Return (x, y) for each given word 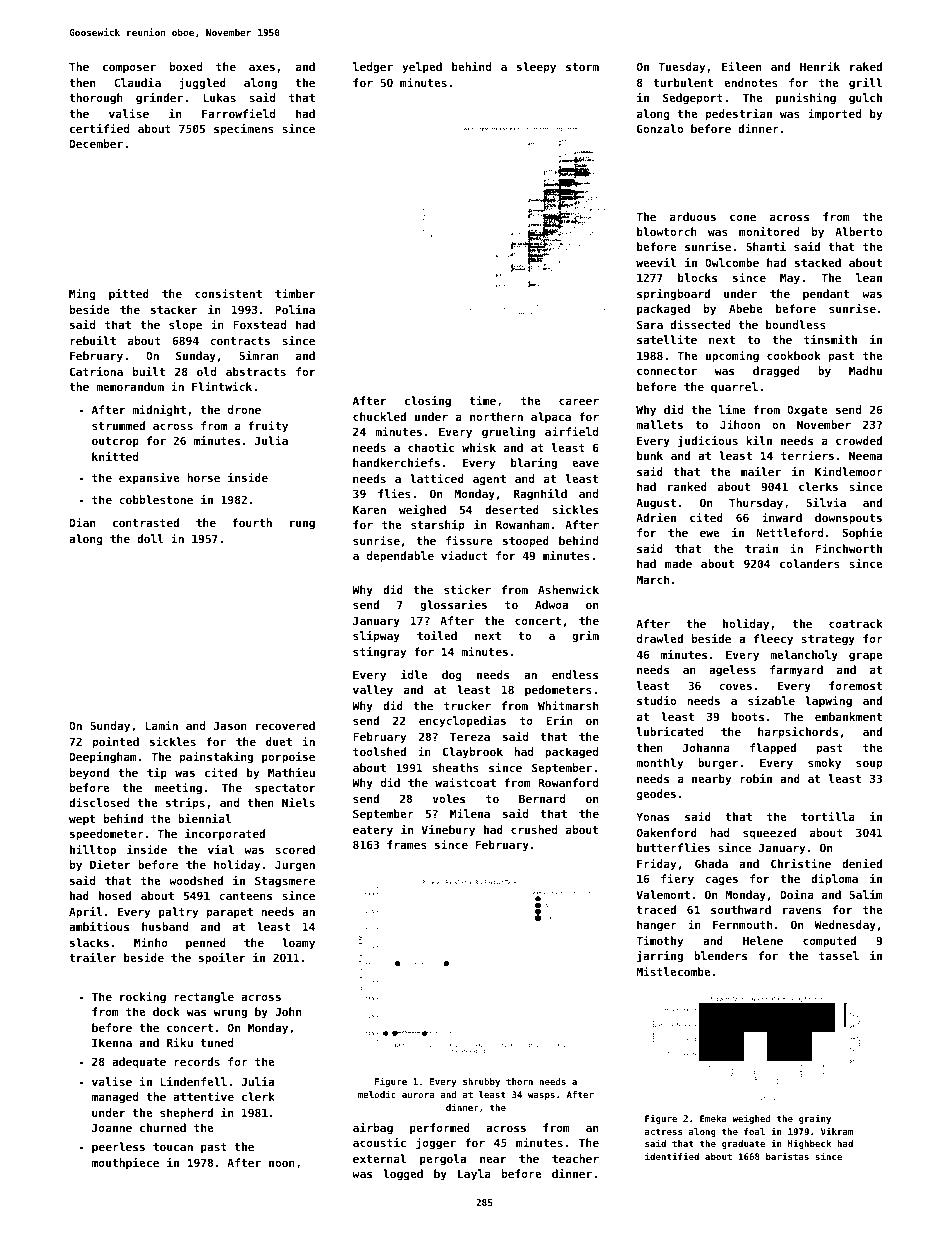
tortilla (828, 816)
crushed (534, 829)
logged (403, 1175)
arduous (693, 216)
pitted (129, 295)
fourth (252, 522)
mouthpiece (125, 1164)
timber (295, 293)
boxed (186, 66)
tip (157, 774)
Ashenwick (568, 589)
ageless (732, 671)
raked (866, 66)
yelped (422, 68)
